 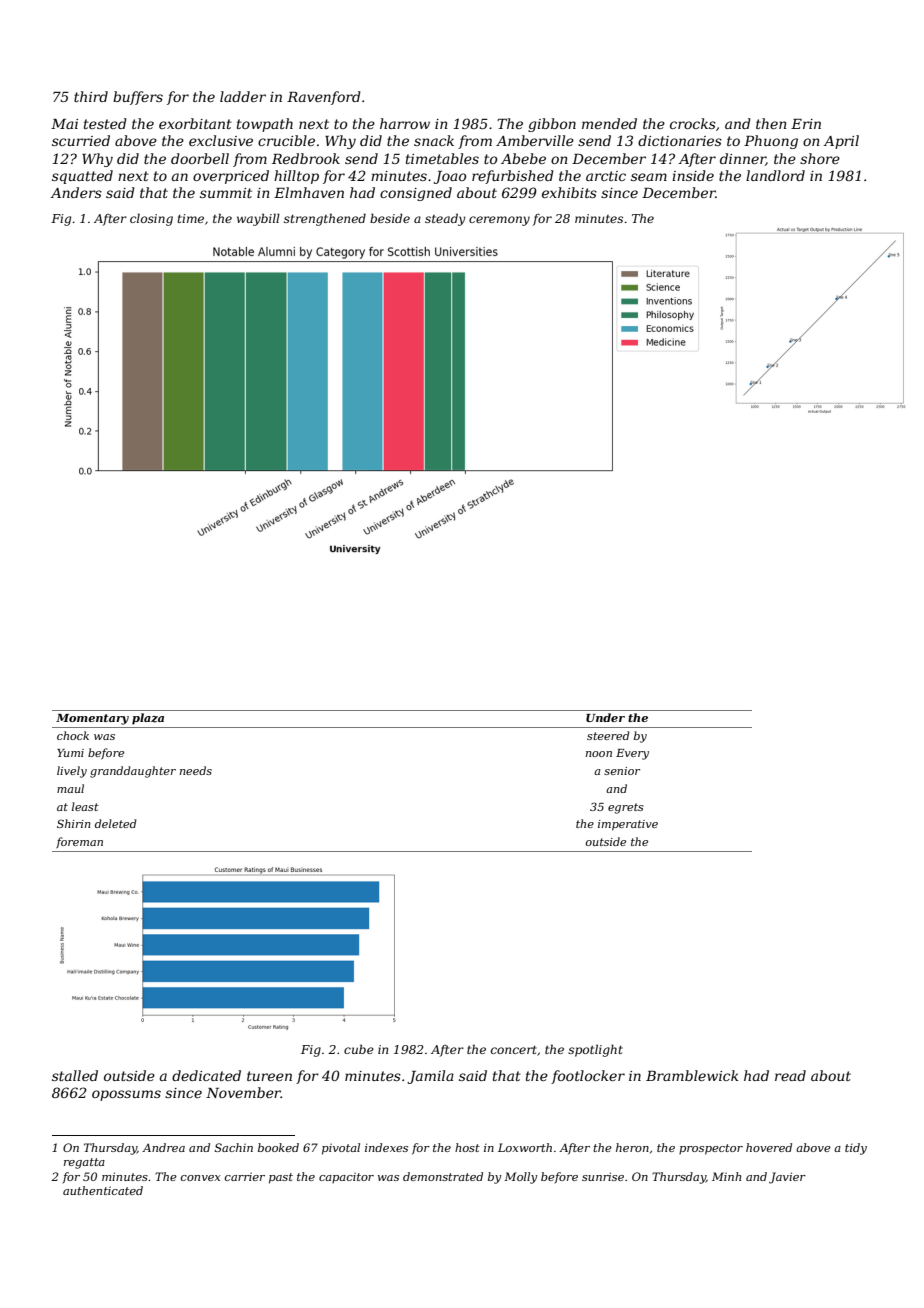 What do you see at coordinates (234, 1147) in the image?
I see `Sachin` at bounding box center [234, 1147].
